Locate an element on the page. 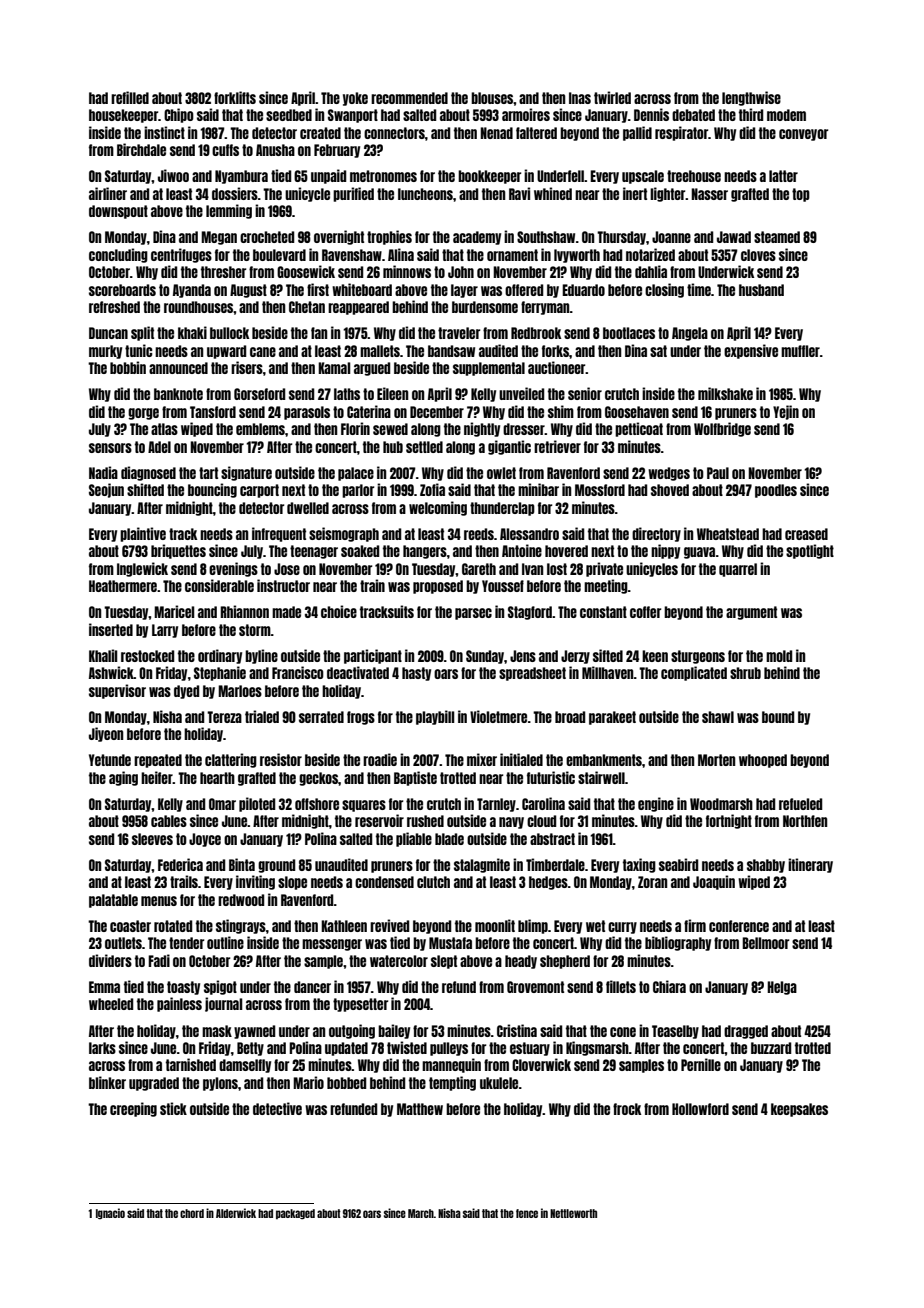 The width and height of the image is (924, 1308). fence is located at coordinates (527, 1213).
